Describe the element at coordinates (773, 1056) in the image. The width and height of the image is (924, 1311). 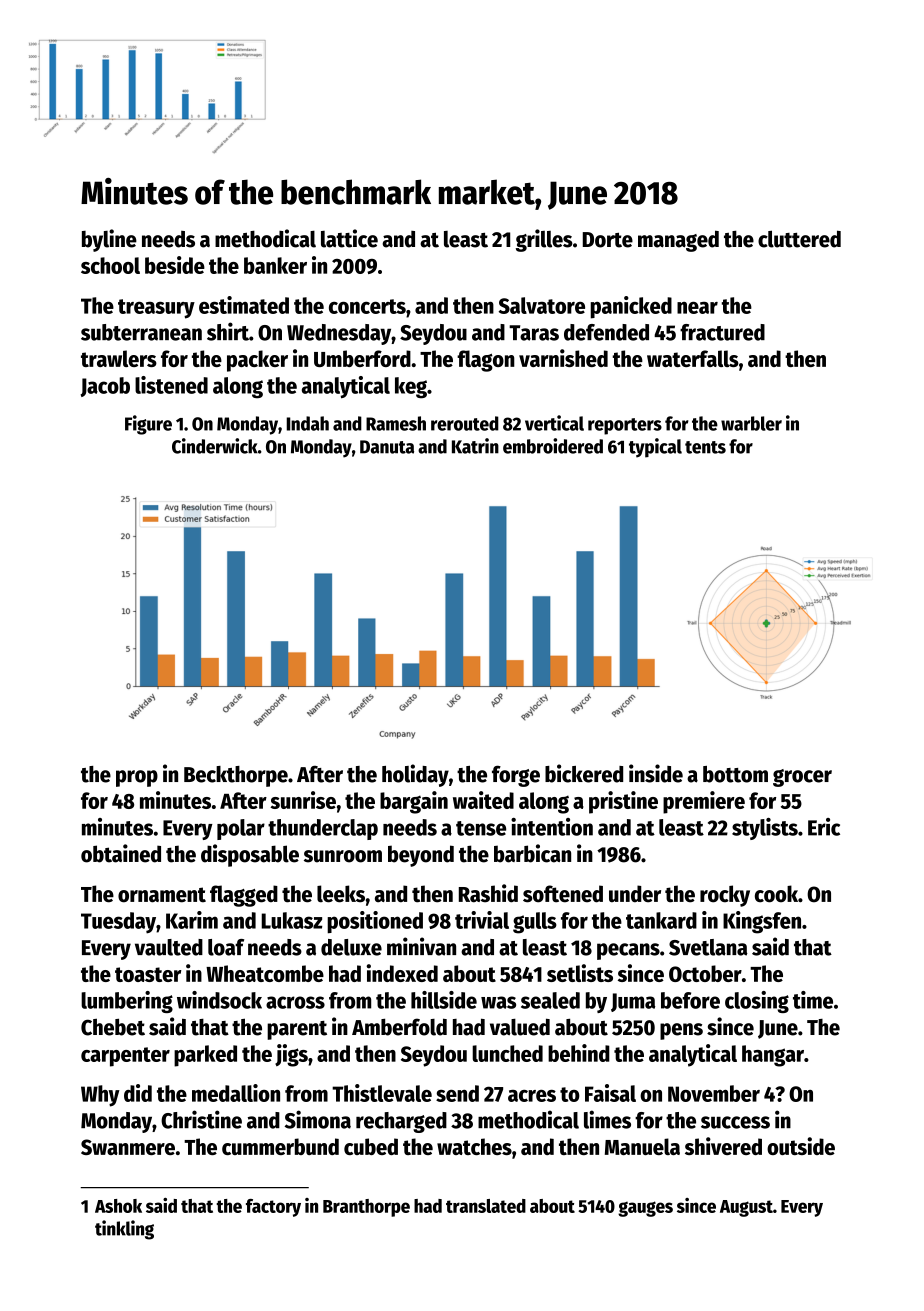
I see `hangar` at that location.
